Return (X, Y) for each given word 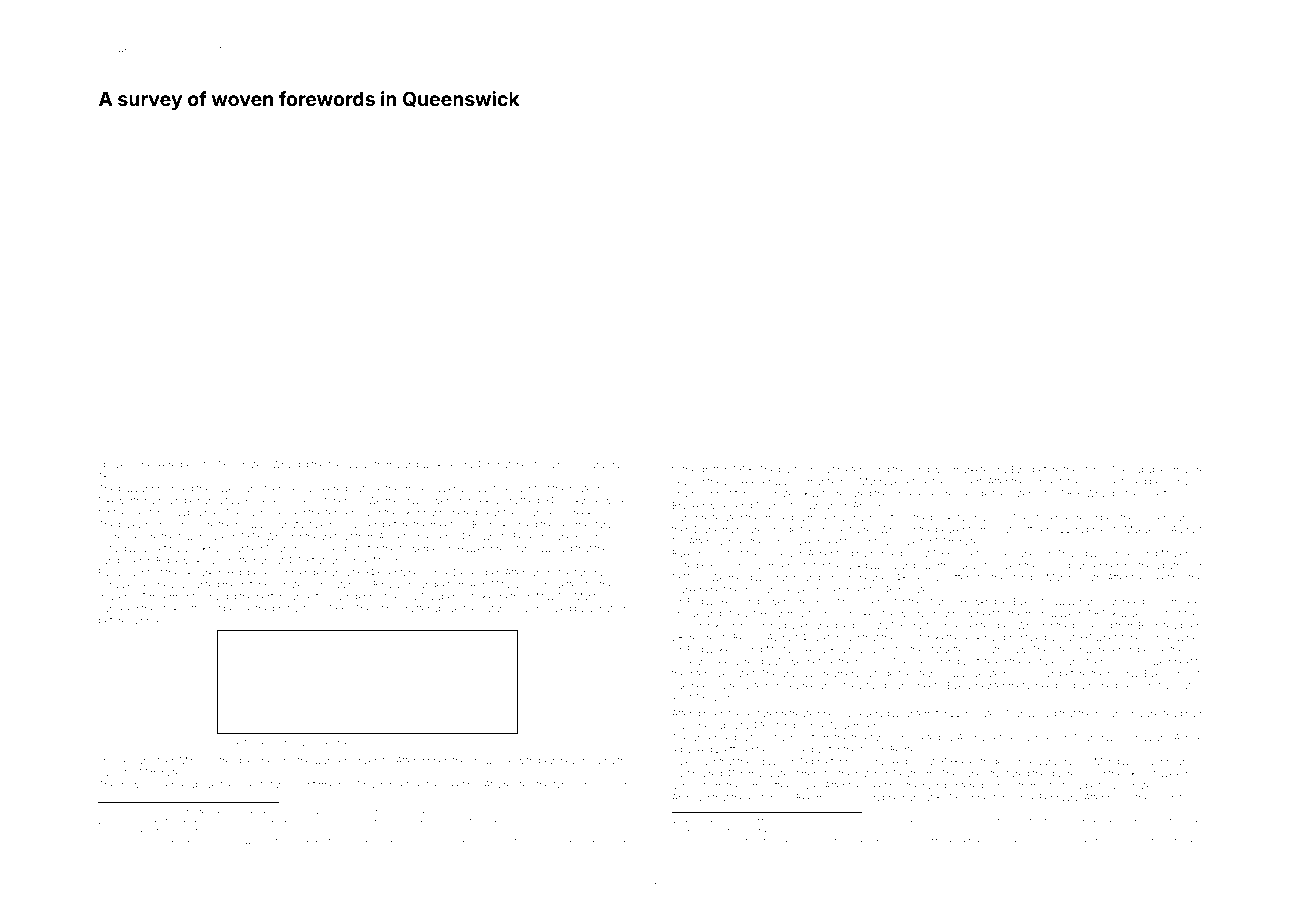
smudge (1186, 470)
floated (199, 812)
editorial (765, 797)
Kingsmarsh (741, 626)
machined (693, 725)
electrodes (985, 761)
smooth (1189, 673)
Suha (557, 464)
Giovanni (1154, 761)
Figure (229, 744)
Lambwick (420, 464)
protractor (293, 610)
